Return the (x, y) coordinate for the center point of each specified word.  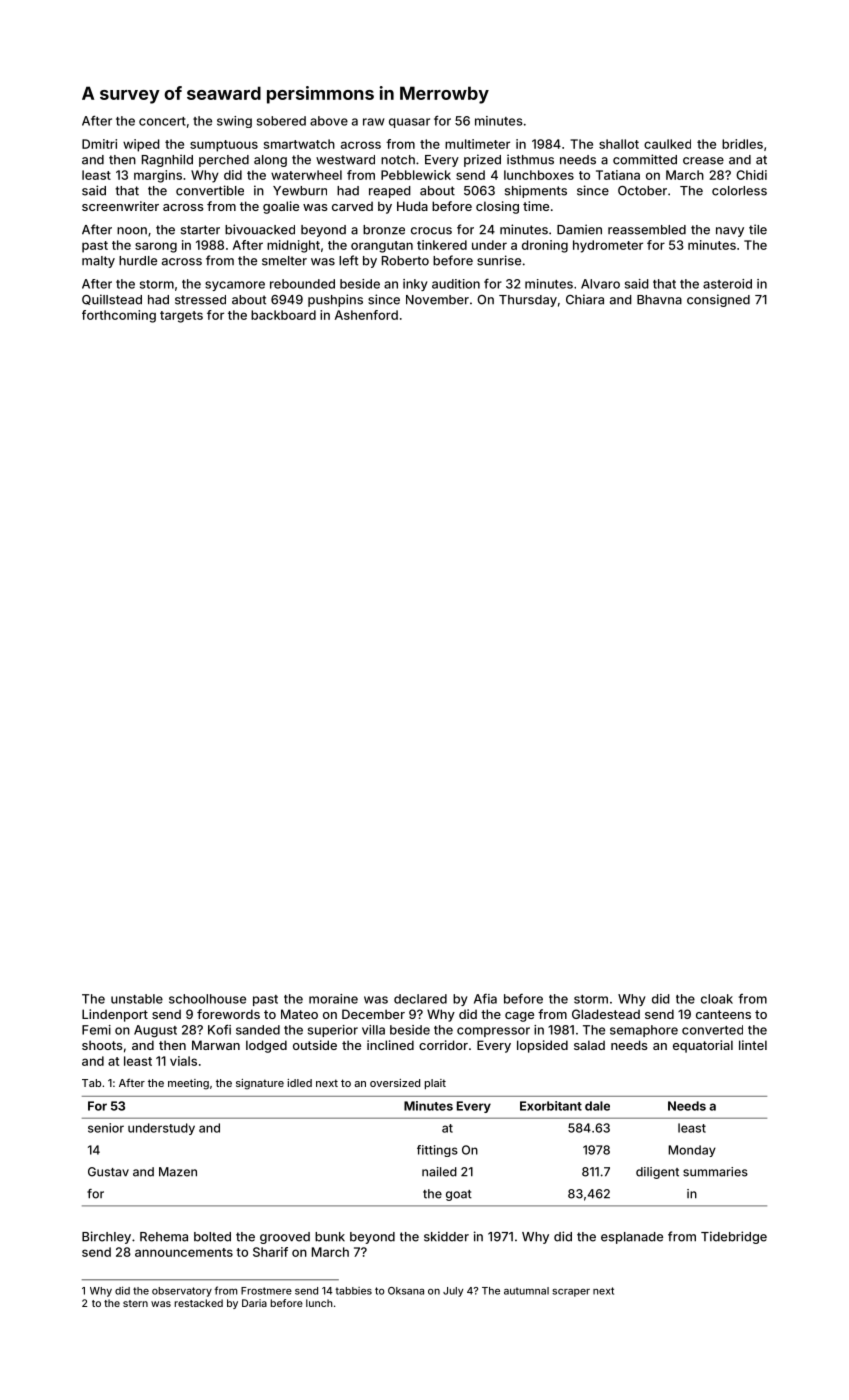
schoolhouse (207, 999)
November (437, 300)
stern (135, 1303)
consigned (718, 300)
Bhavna (659, 300)
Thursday (528, 301)
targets (181, 317)
